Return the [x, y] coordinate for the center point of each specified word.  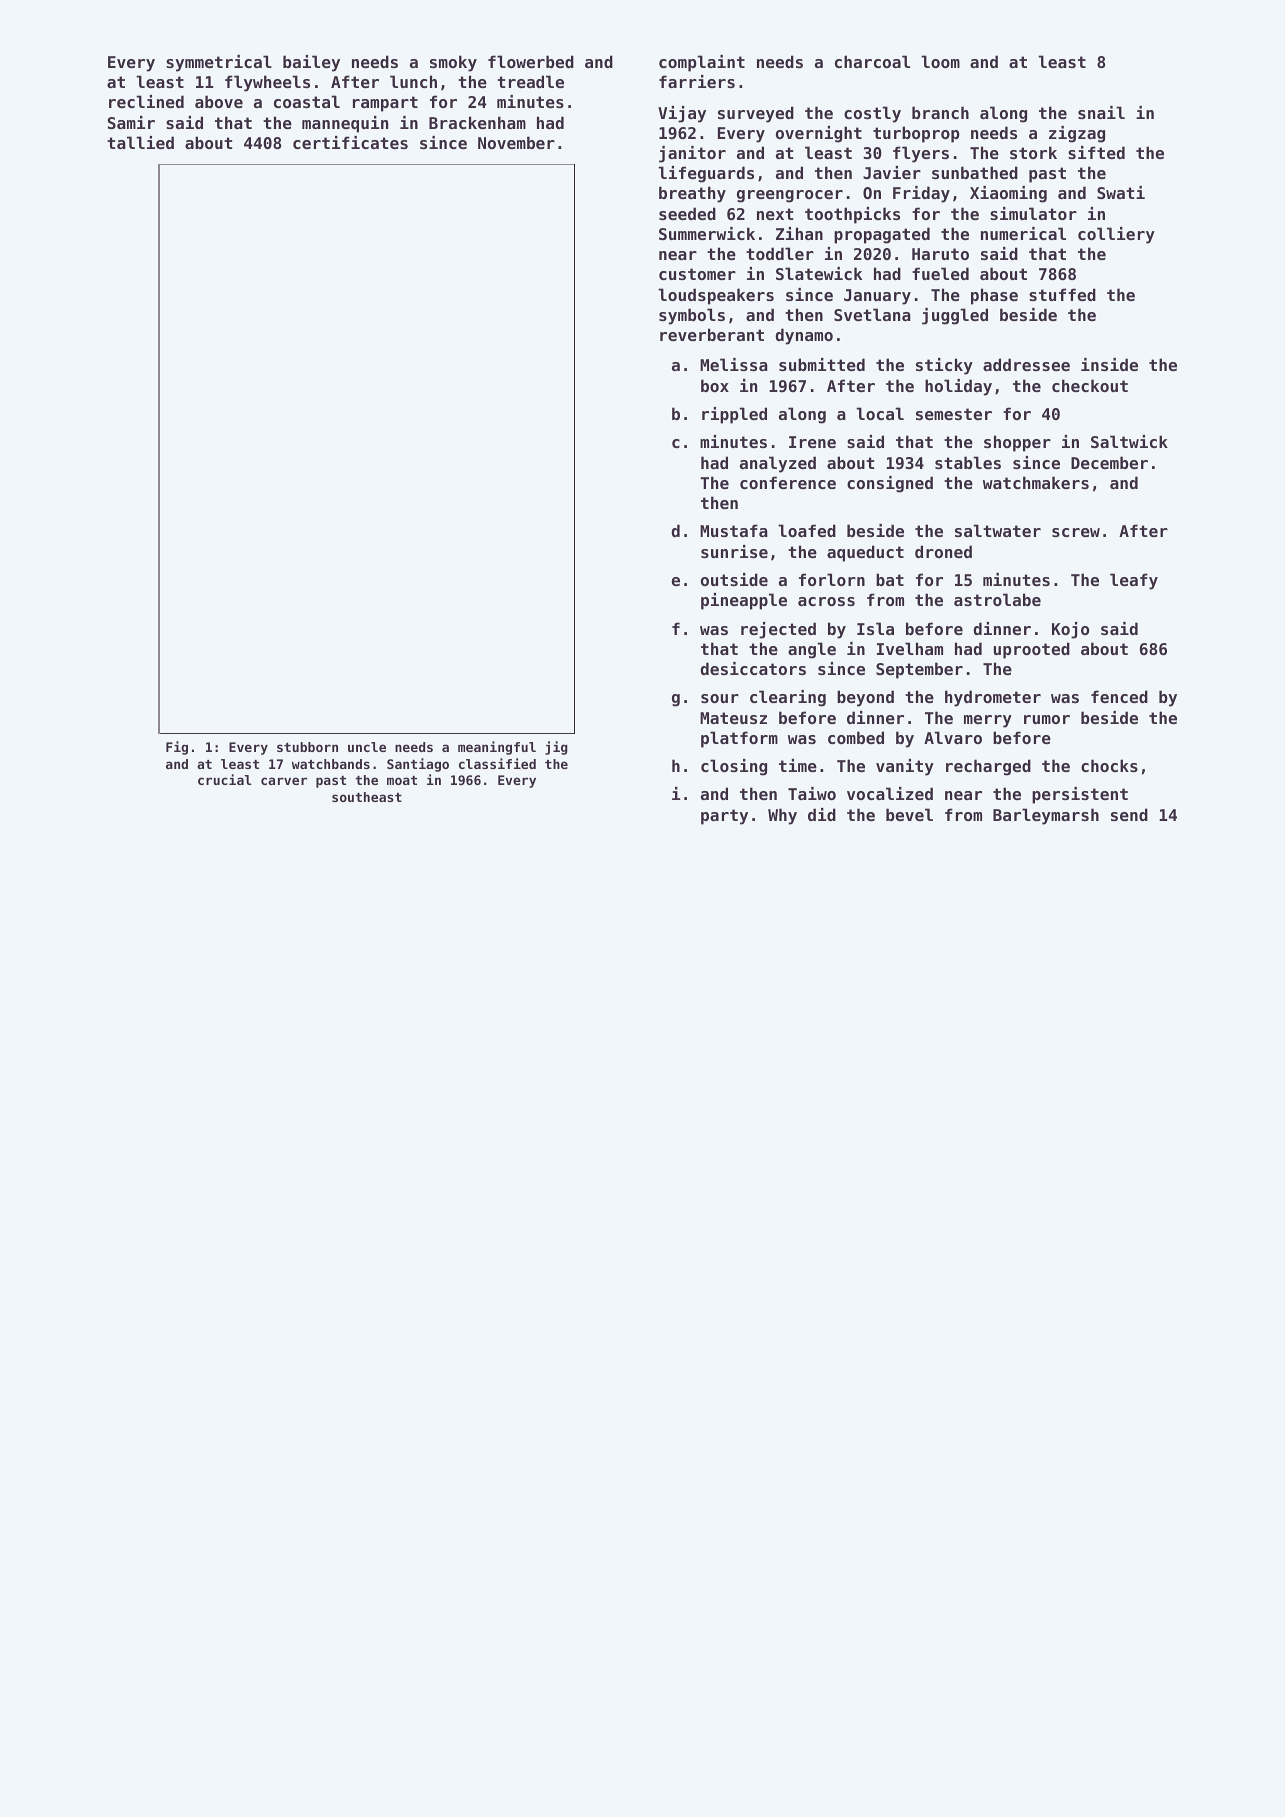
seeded [687, 213]
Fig [177, 748]
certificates [350, 142]
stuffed [1062, 294]
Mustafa [734, 530]
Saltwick [1129, 441]
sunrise [734, 551]
